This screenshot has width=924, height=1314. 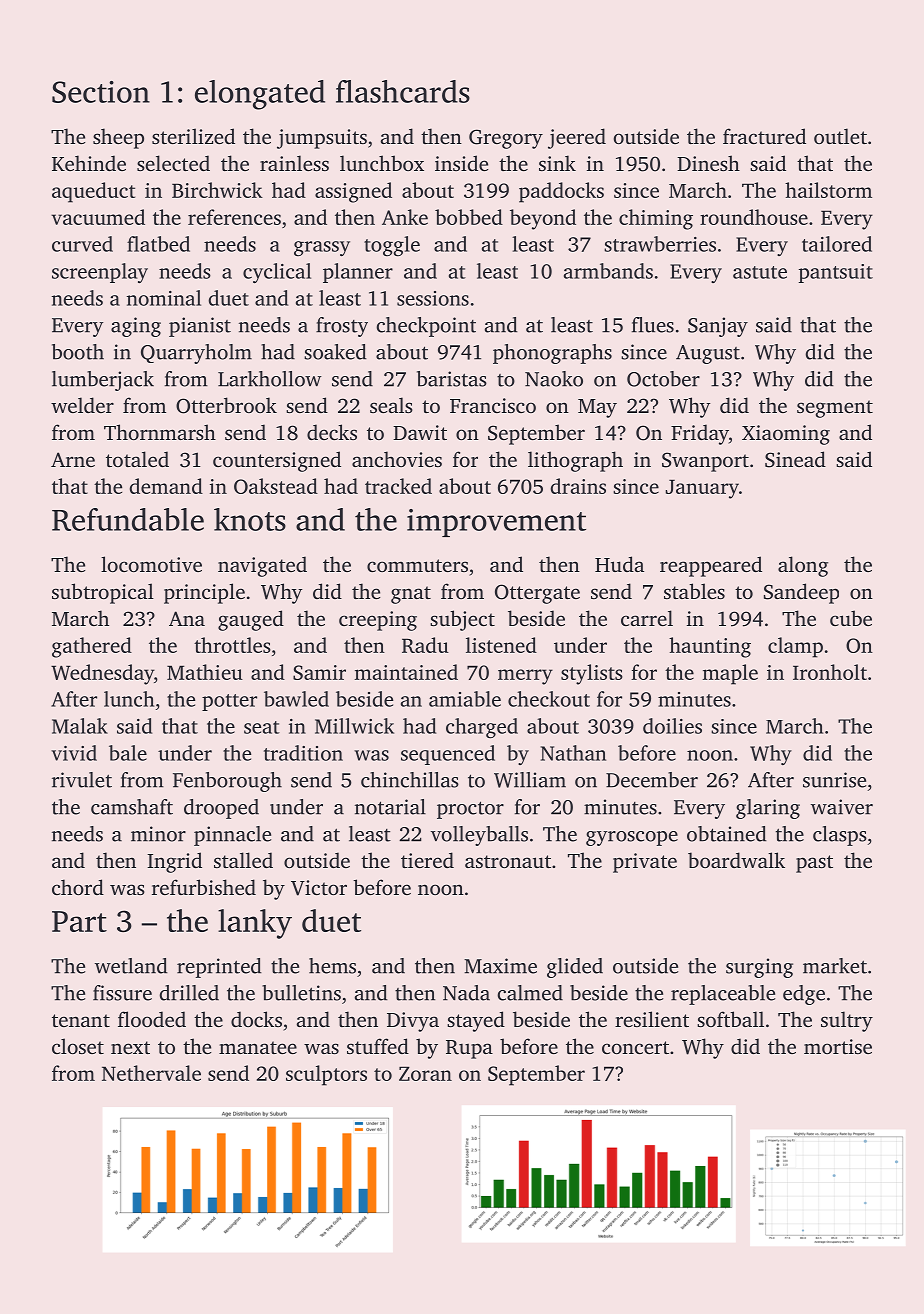 What do you see at coordinates (103, 593) in the screenshot?
I see `subtropical` at bounding box center [103, 593].
